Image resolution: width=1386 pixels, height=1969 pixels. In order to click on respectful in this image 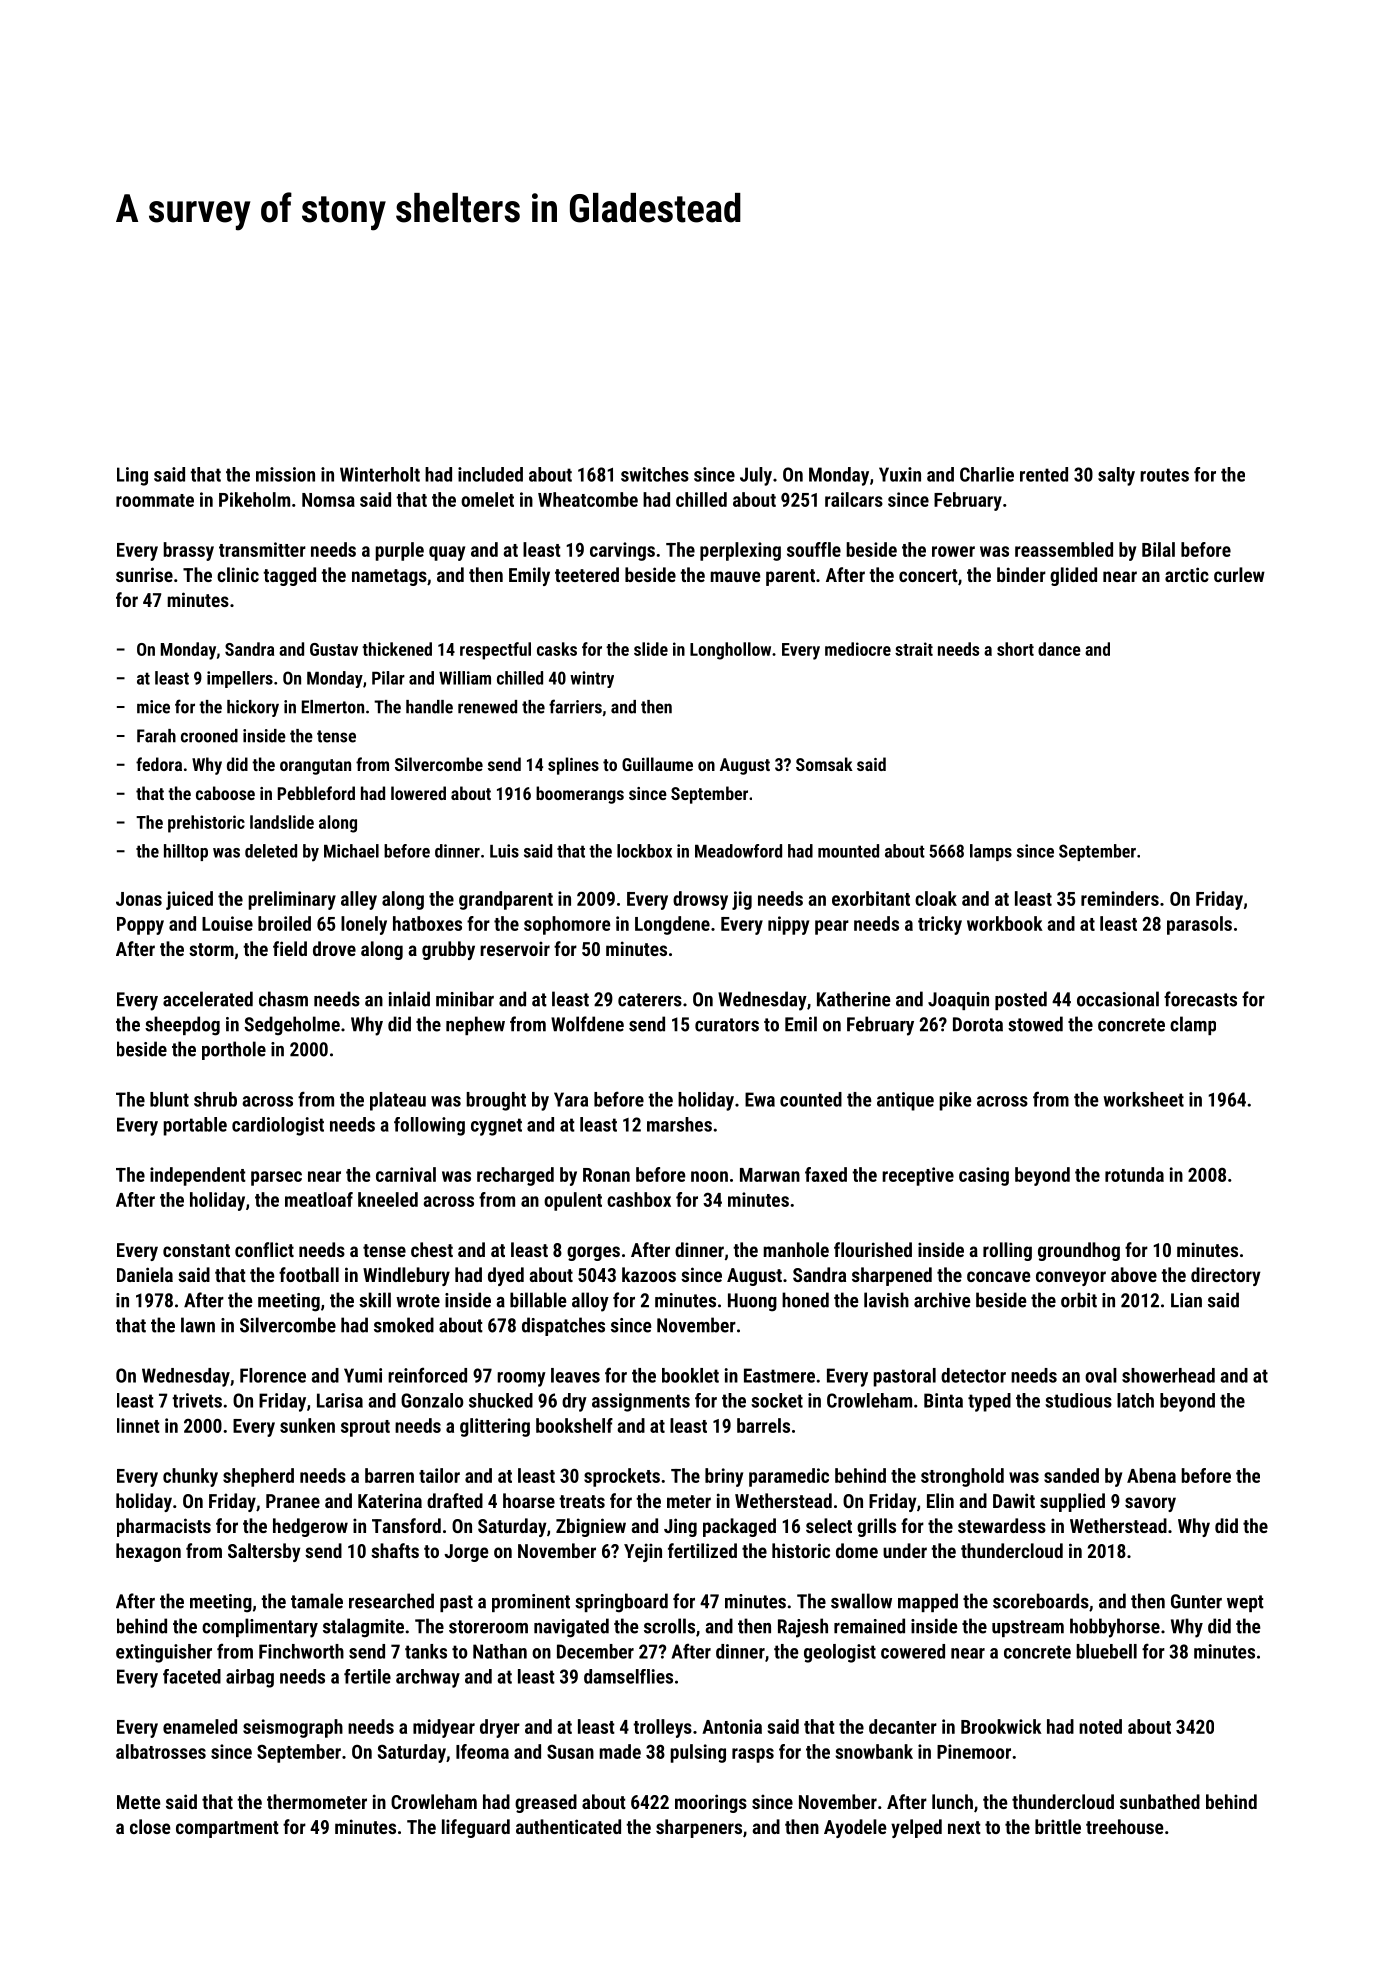, I will do `click(495, 651)`.
